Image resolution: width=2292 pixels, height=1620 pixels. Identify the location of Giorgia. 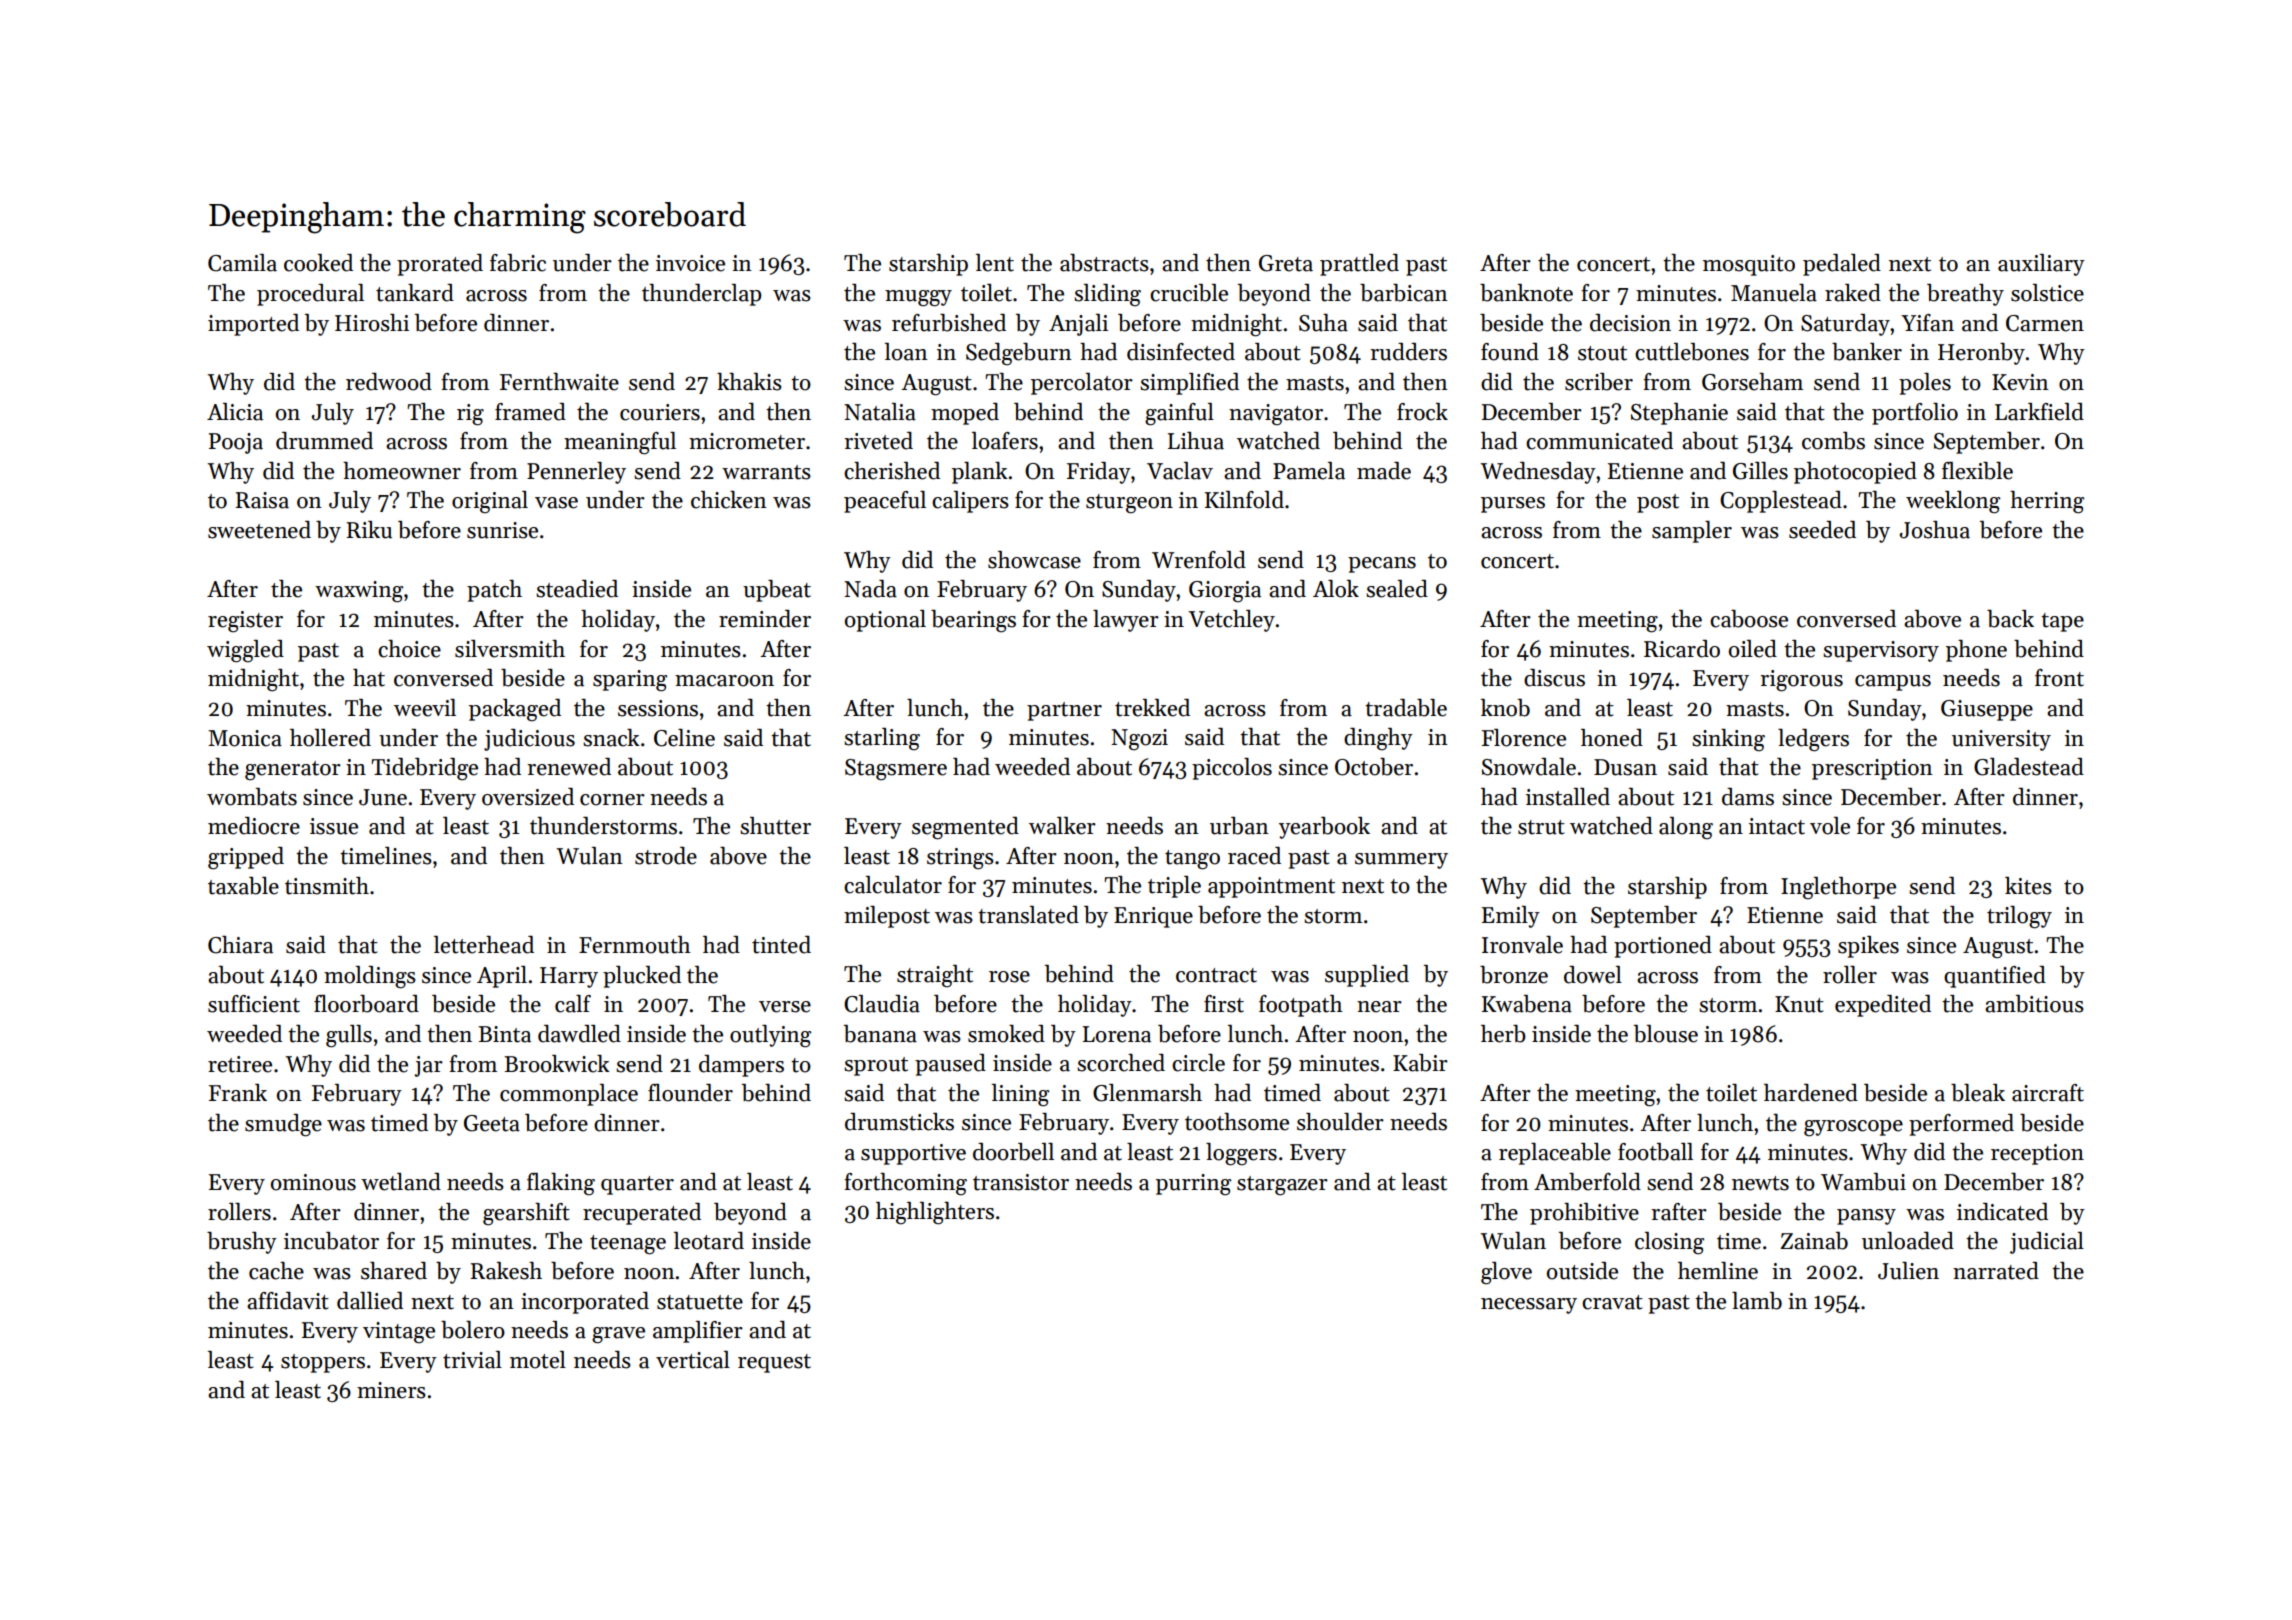
(1225, 592).
